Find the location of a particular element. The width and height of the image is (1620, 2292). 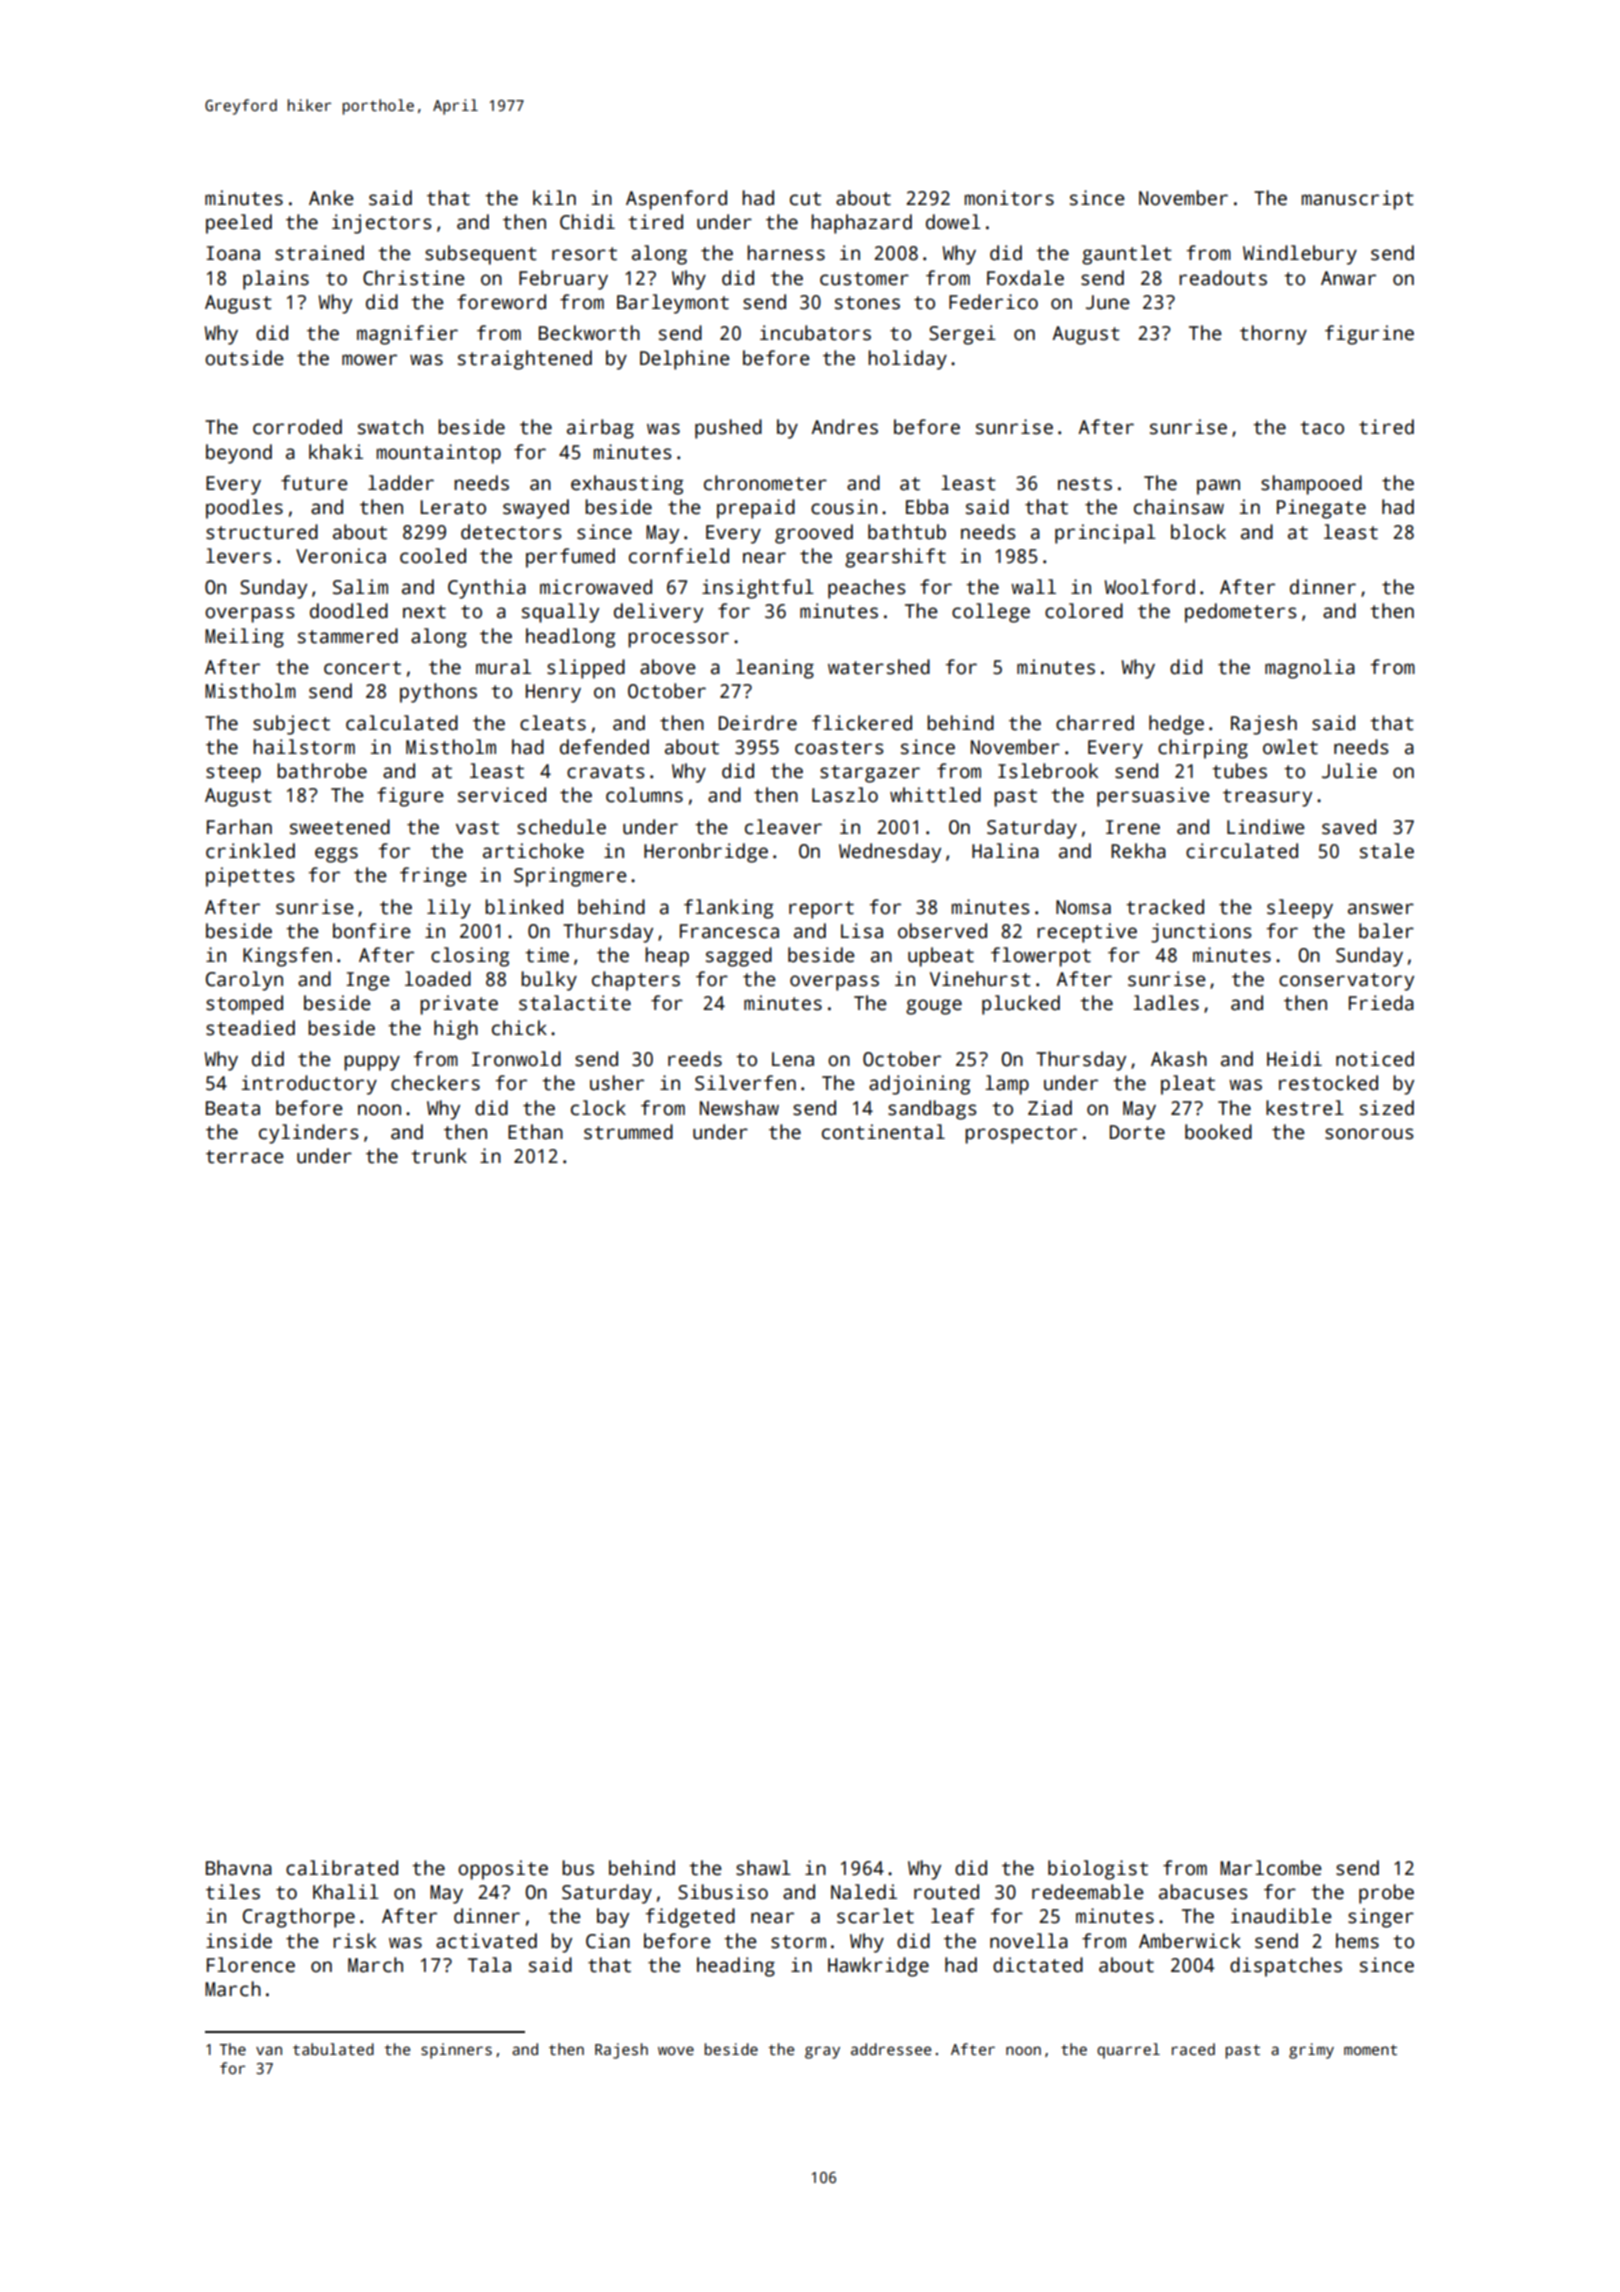

foreword is located at coordinates (501, 302).
